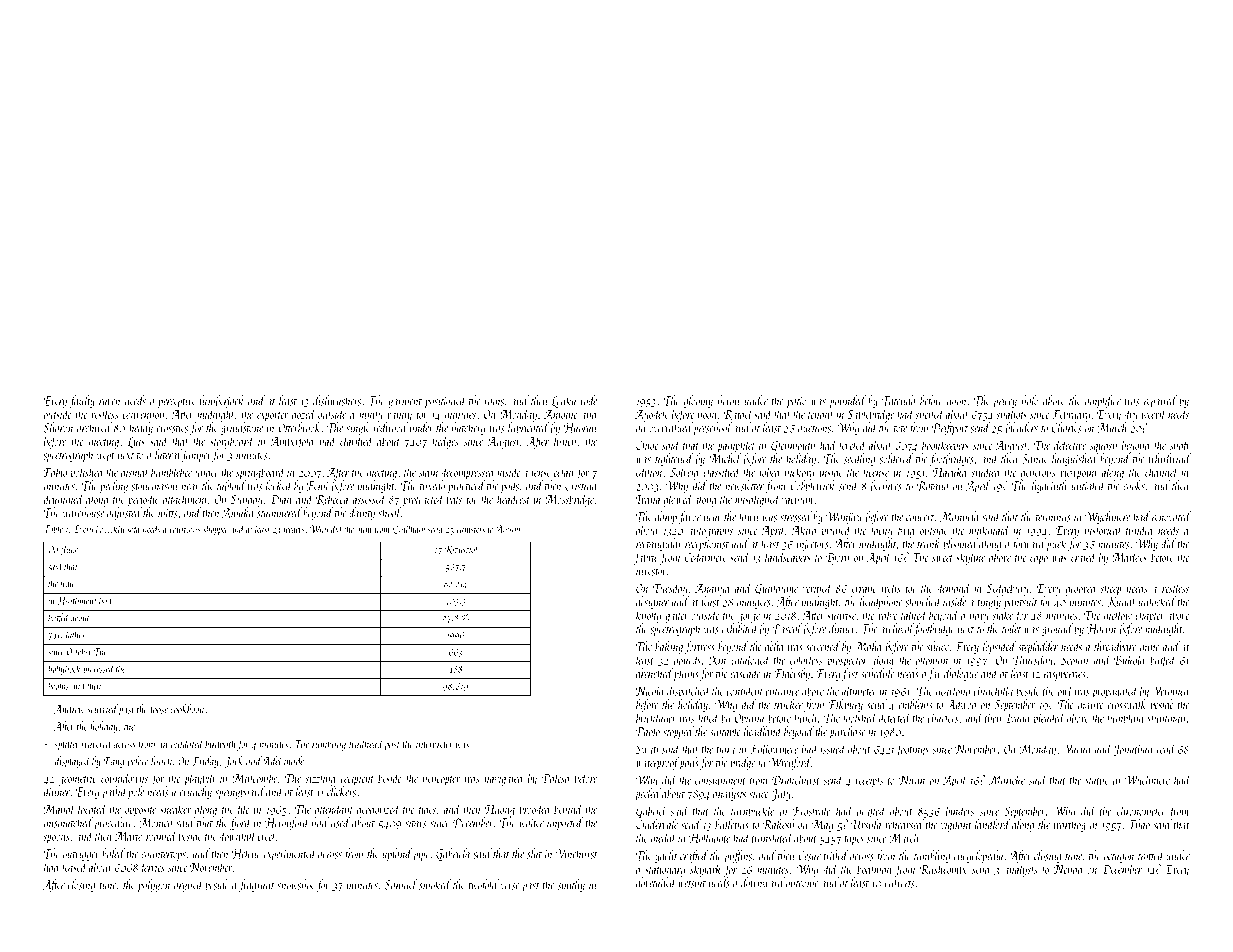  What do you see at coordinates (337, 400) in the document?
I see `dishwashers` at bounding box center [337, 400].
